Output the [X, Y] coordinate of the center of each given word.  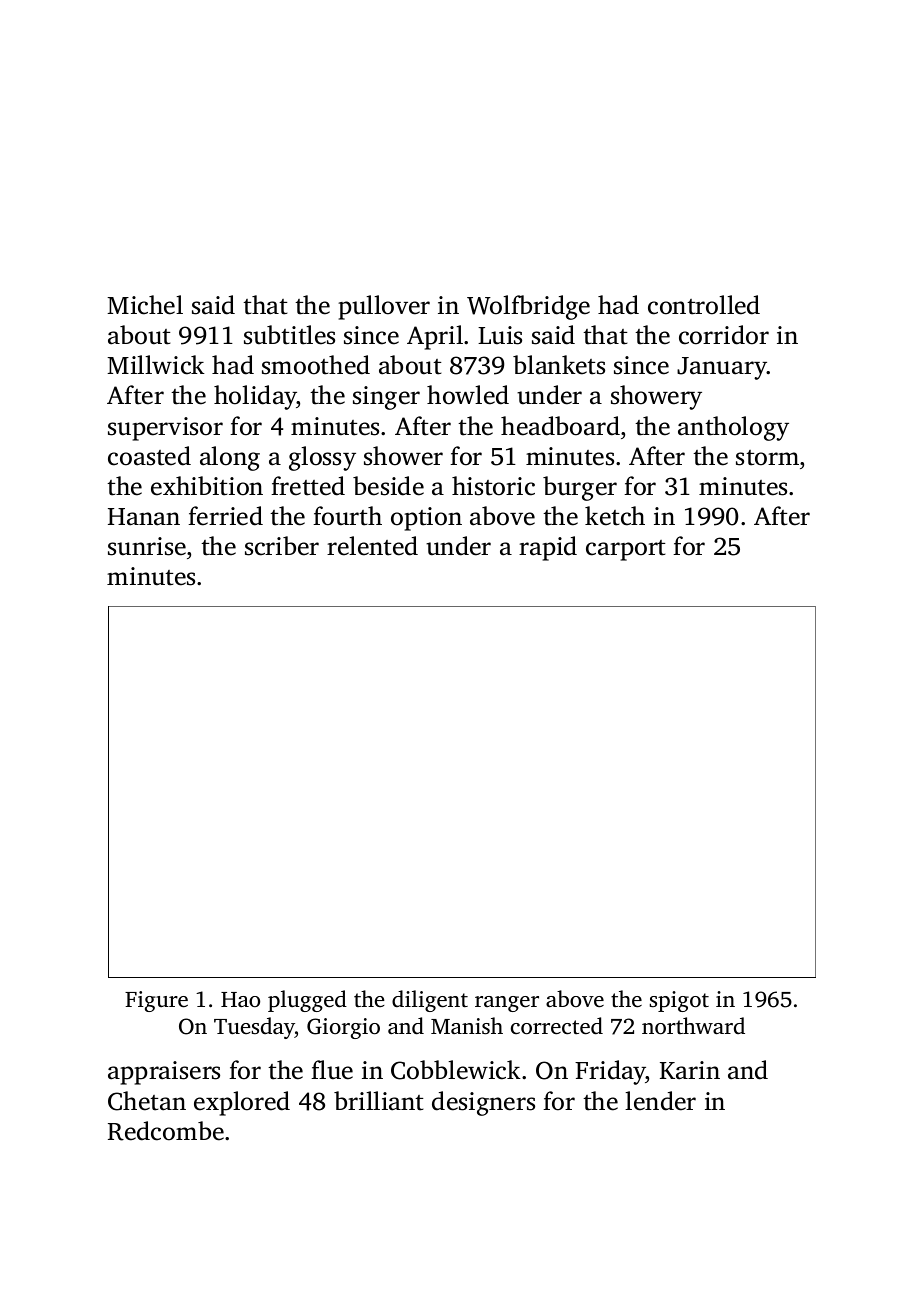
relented [372, 546]
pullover [384, 307]
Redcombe [166, 1131]
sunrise [147, 546]
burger [580, 488]
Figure [156, 1001]
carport [625, 550]
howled [468, 395]
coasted [149, 456]
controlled [704, 305]
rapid [548, 548]
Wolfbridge [528, 307]
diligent [430, 1001]
